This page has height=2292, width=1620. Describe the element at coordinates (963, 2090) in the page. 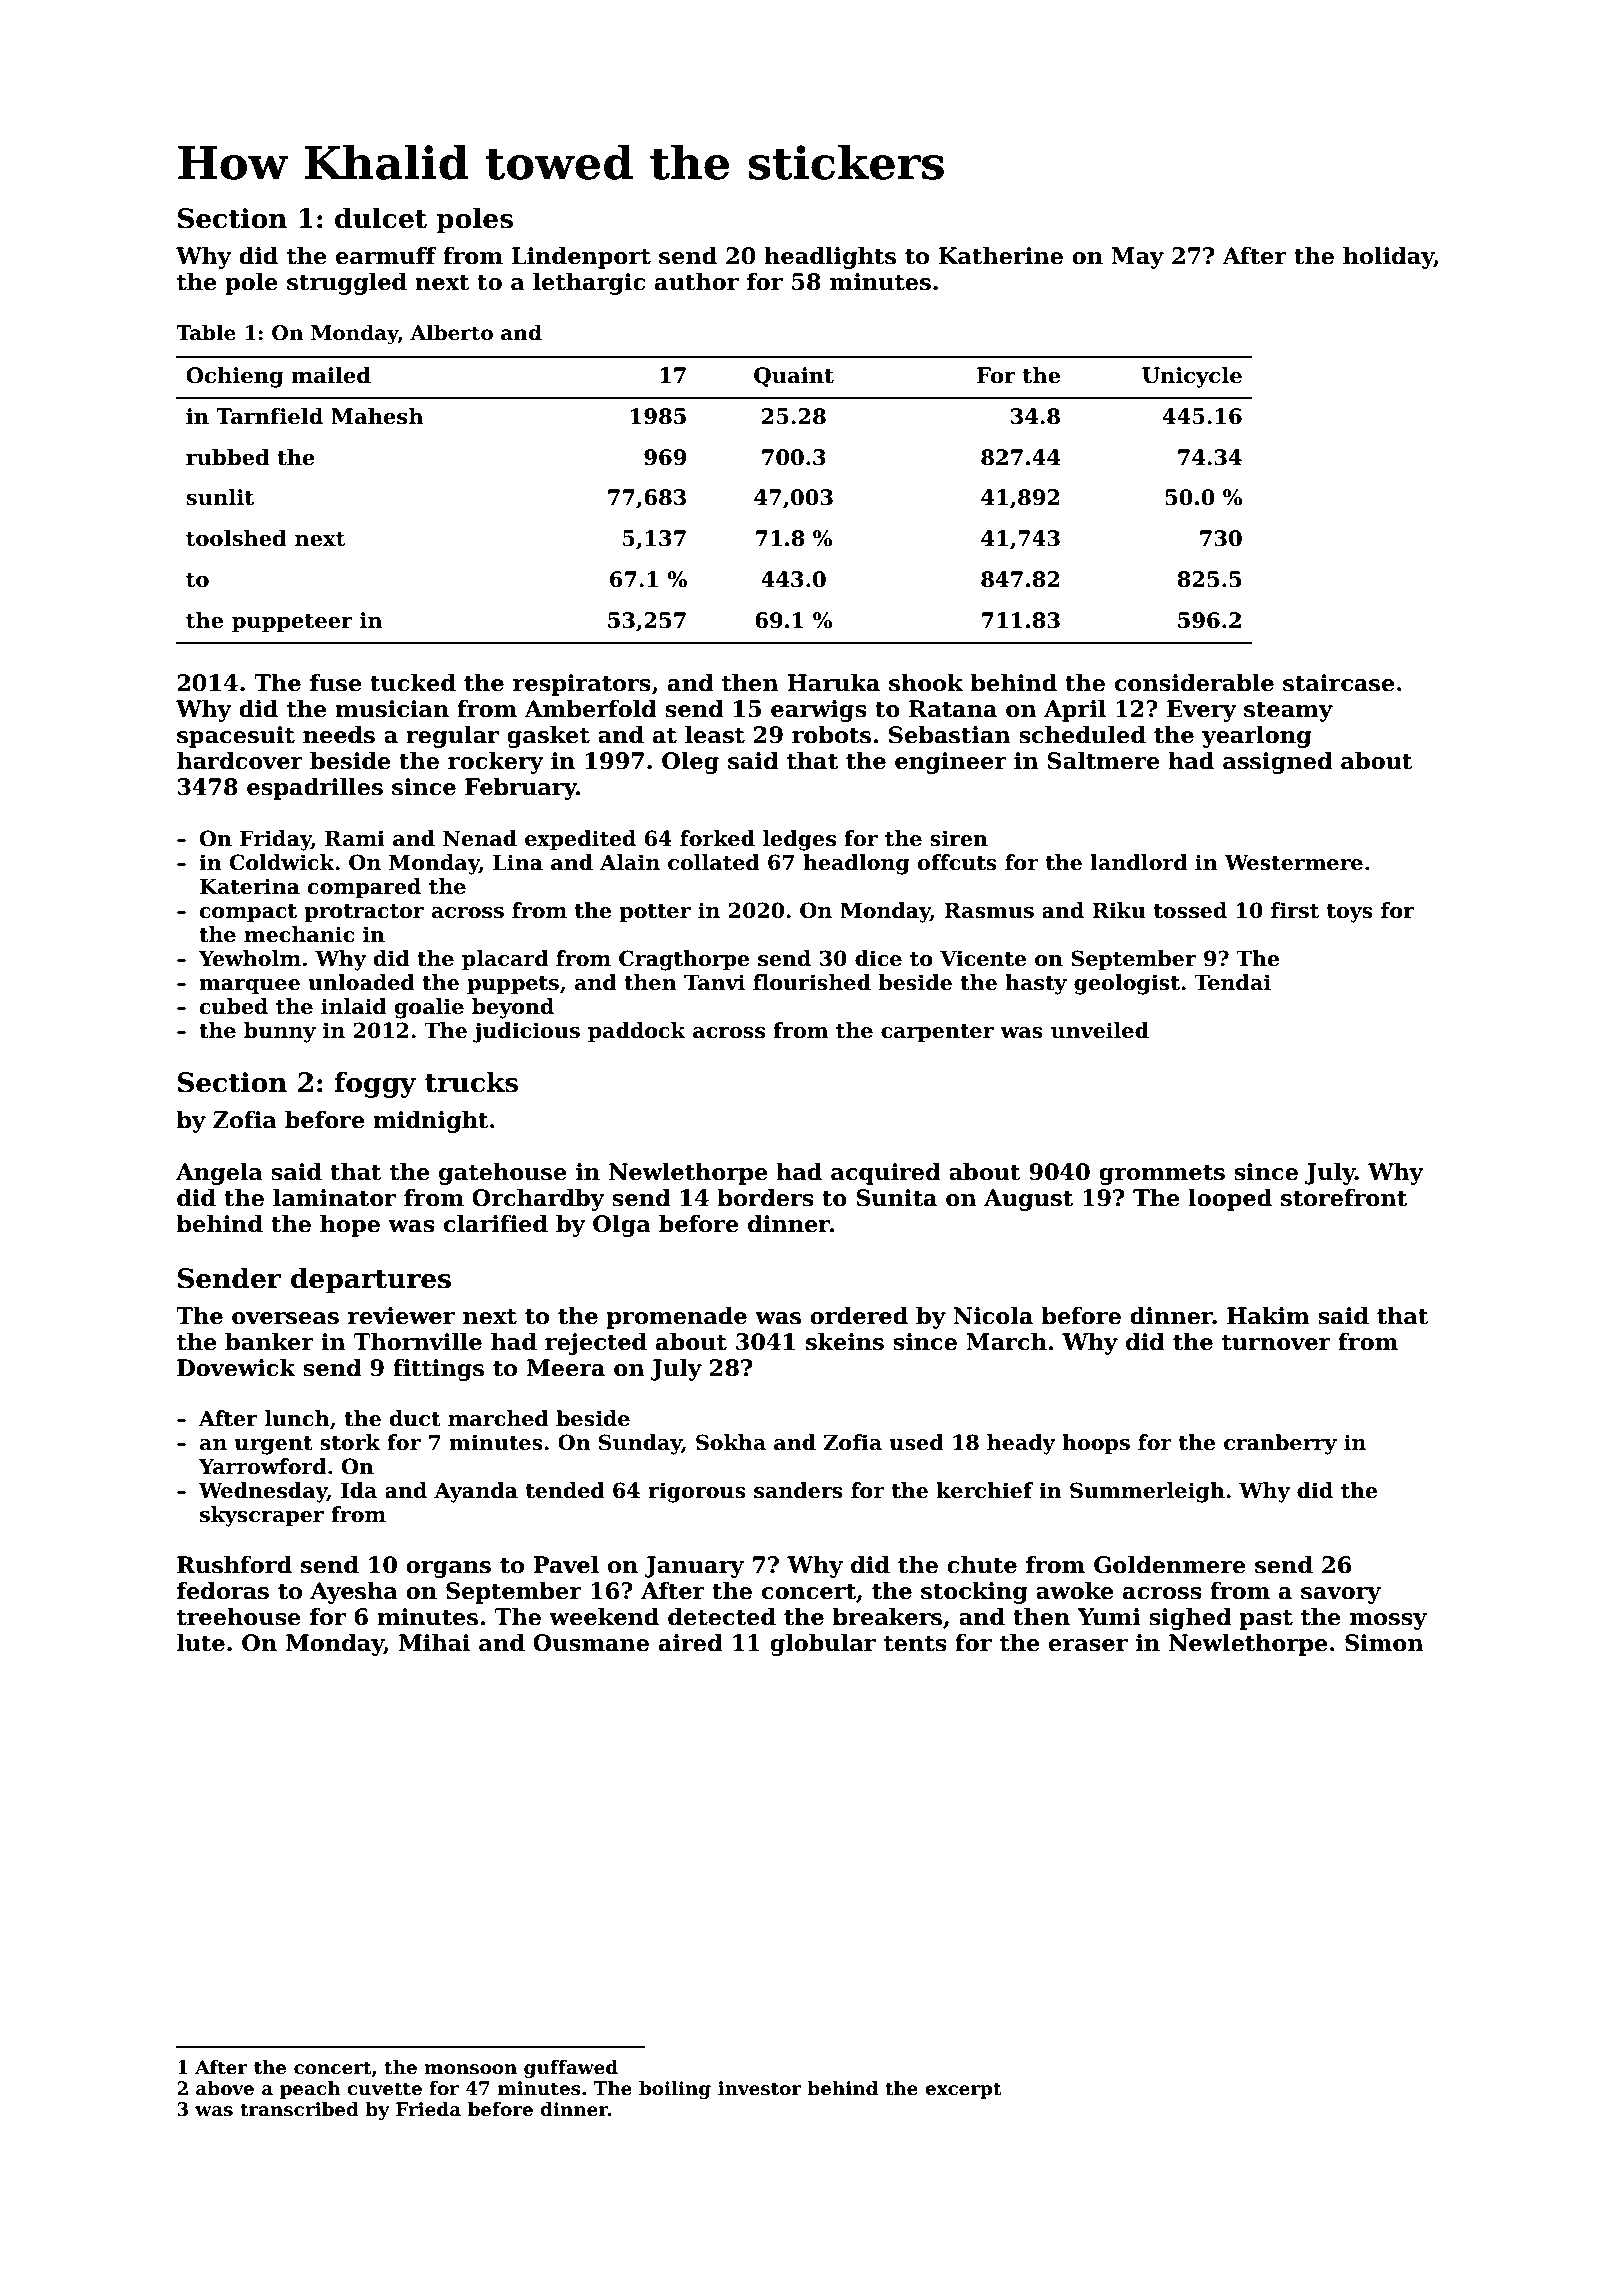

I see `excerpt` at that location.
